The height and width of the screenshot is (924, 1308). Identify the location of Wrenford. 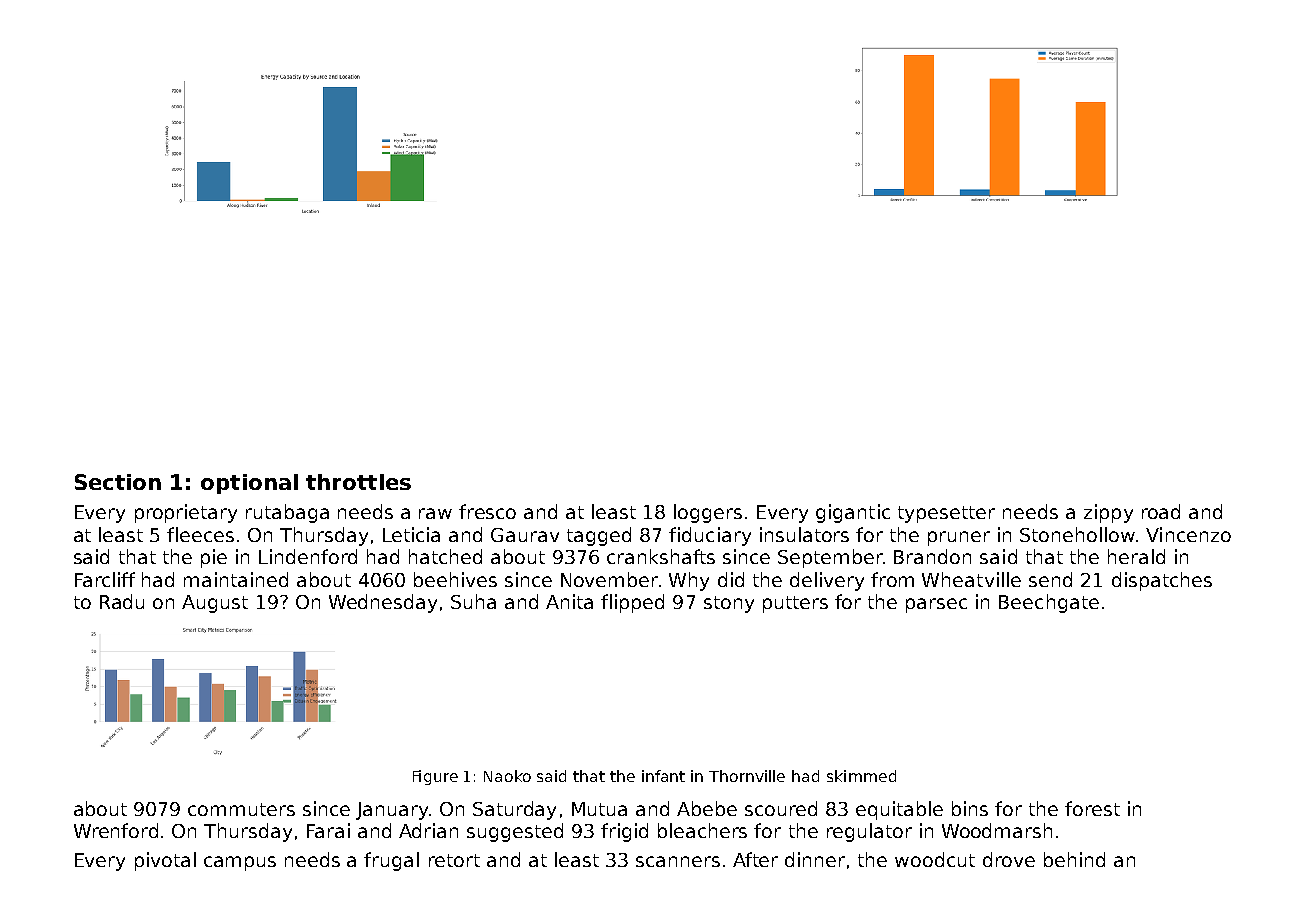
(116, 830).
